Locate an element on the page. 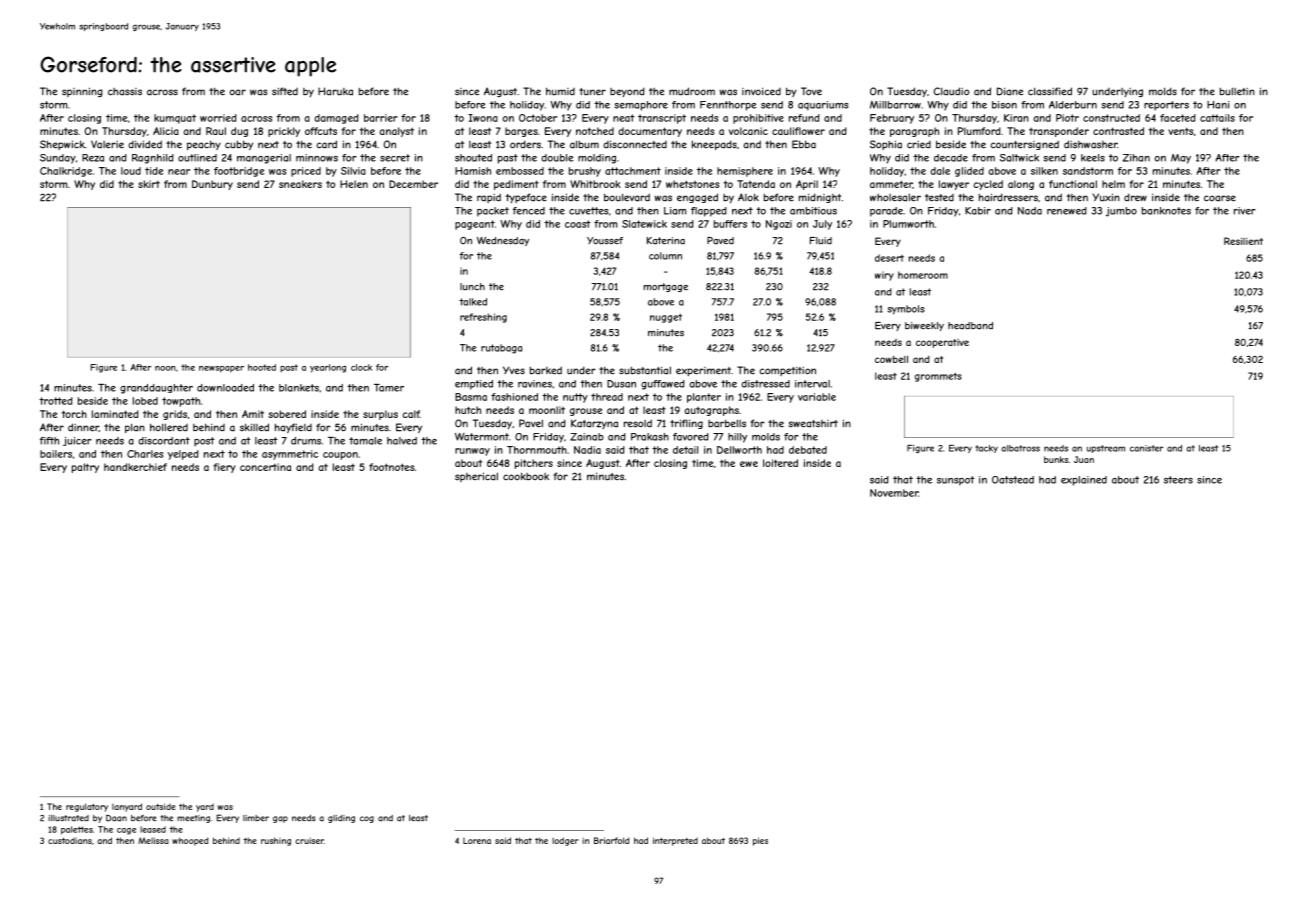 This image has width=1308, height=924. Briarfold is located at coordinates (611, 840).
